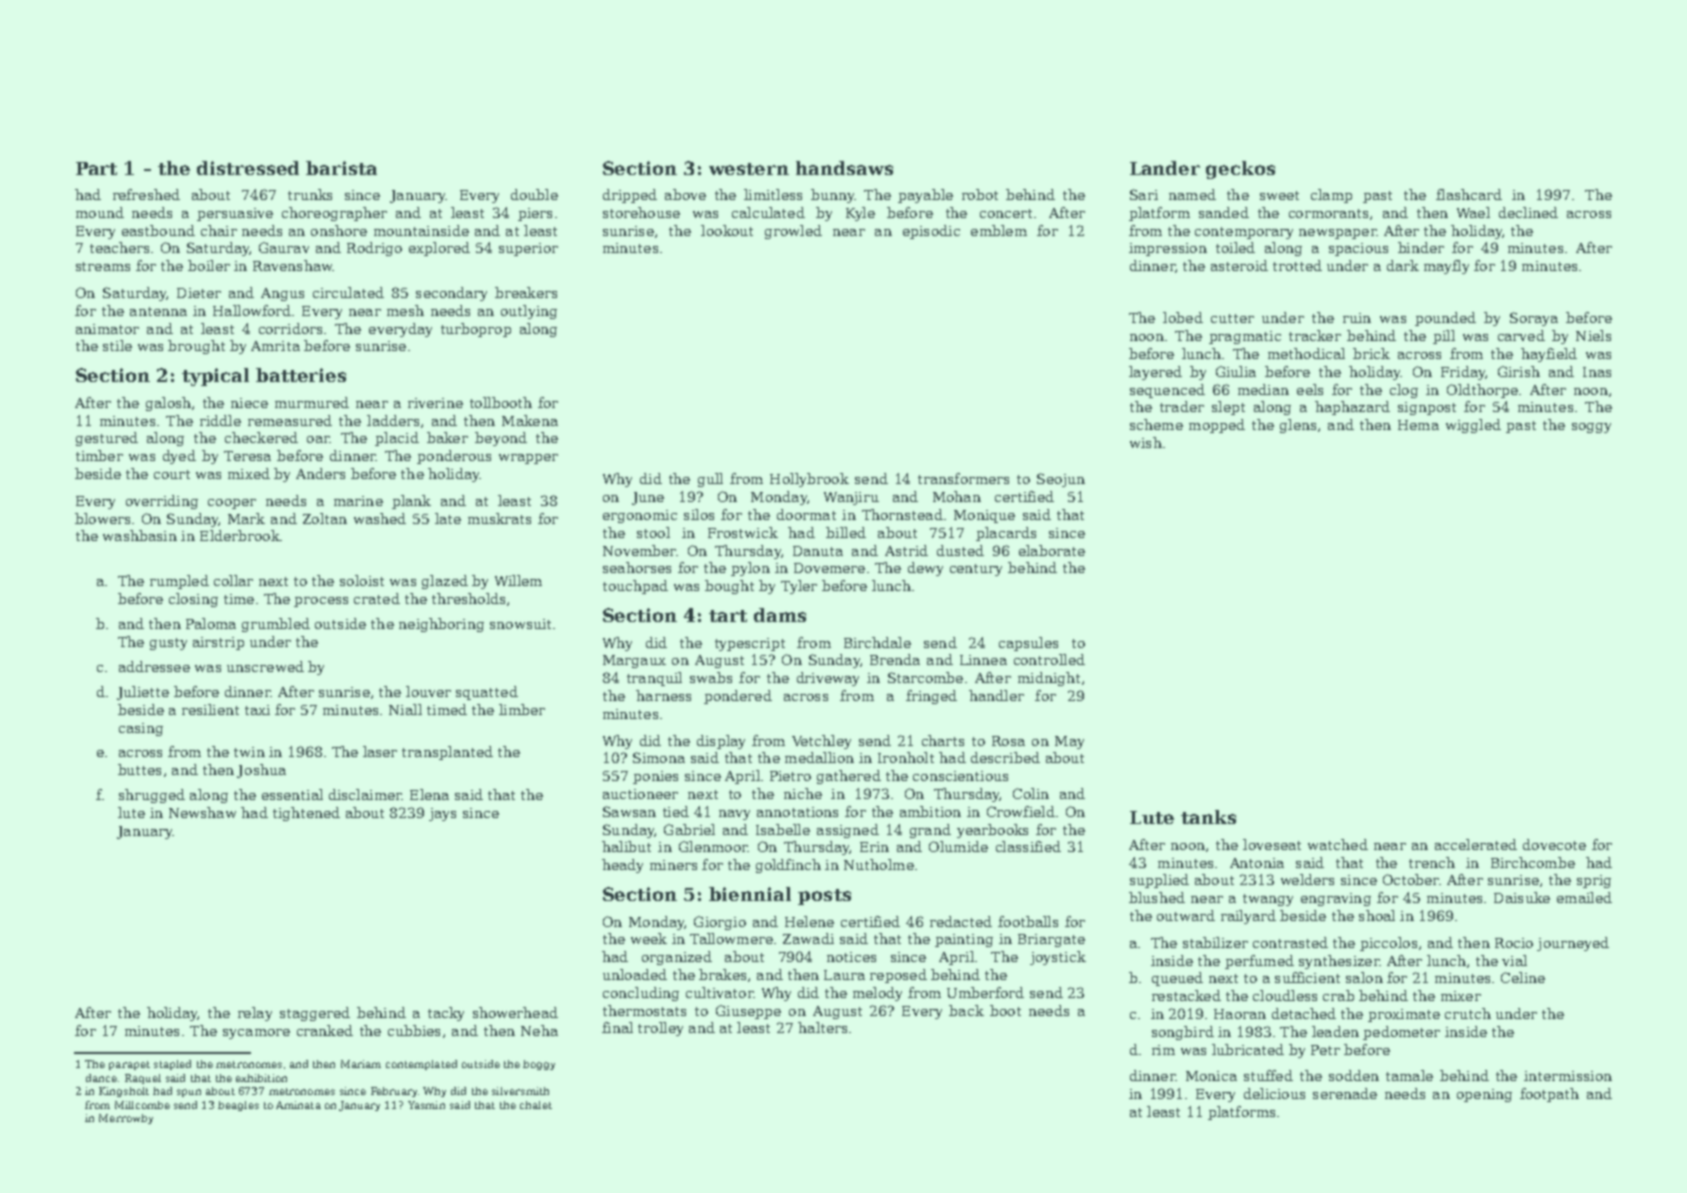 This page has height=1193, width=1687. What do you see at coordinates (1297, 265) in the page?
I see `trotted` at bounding box center [1297, 265].
